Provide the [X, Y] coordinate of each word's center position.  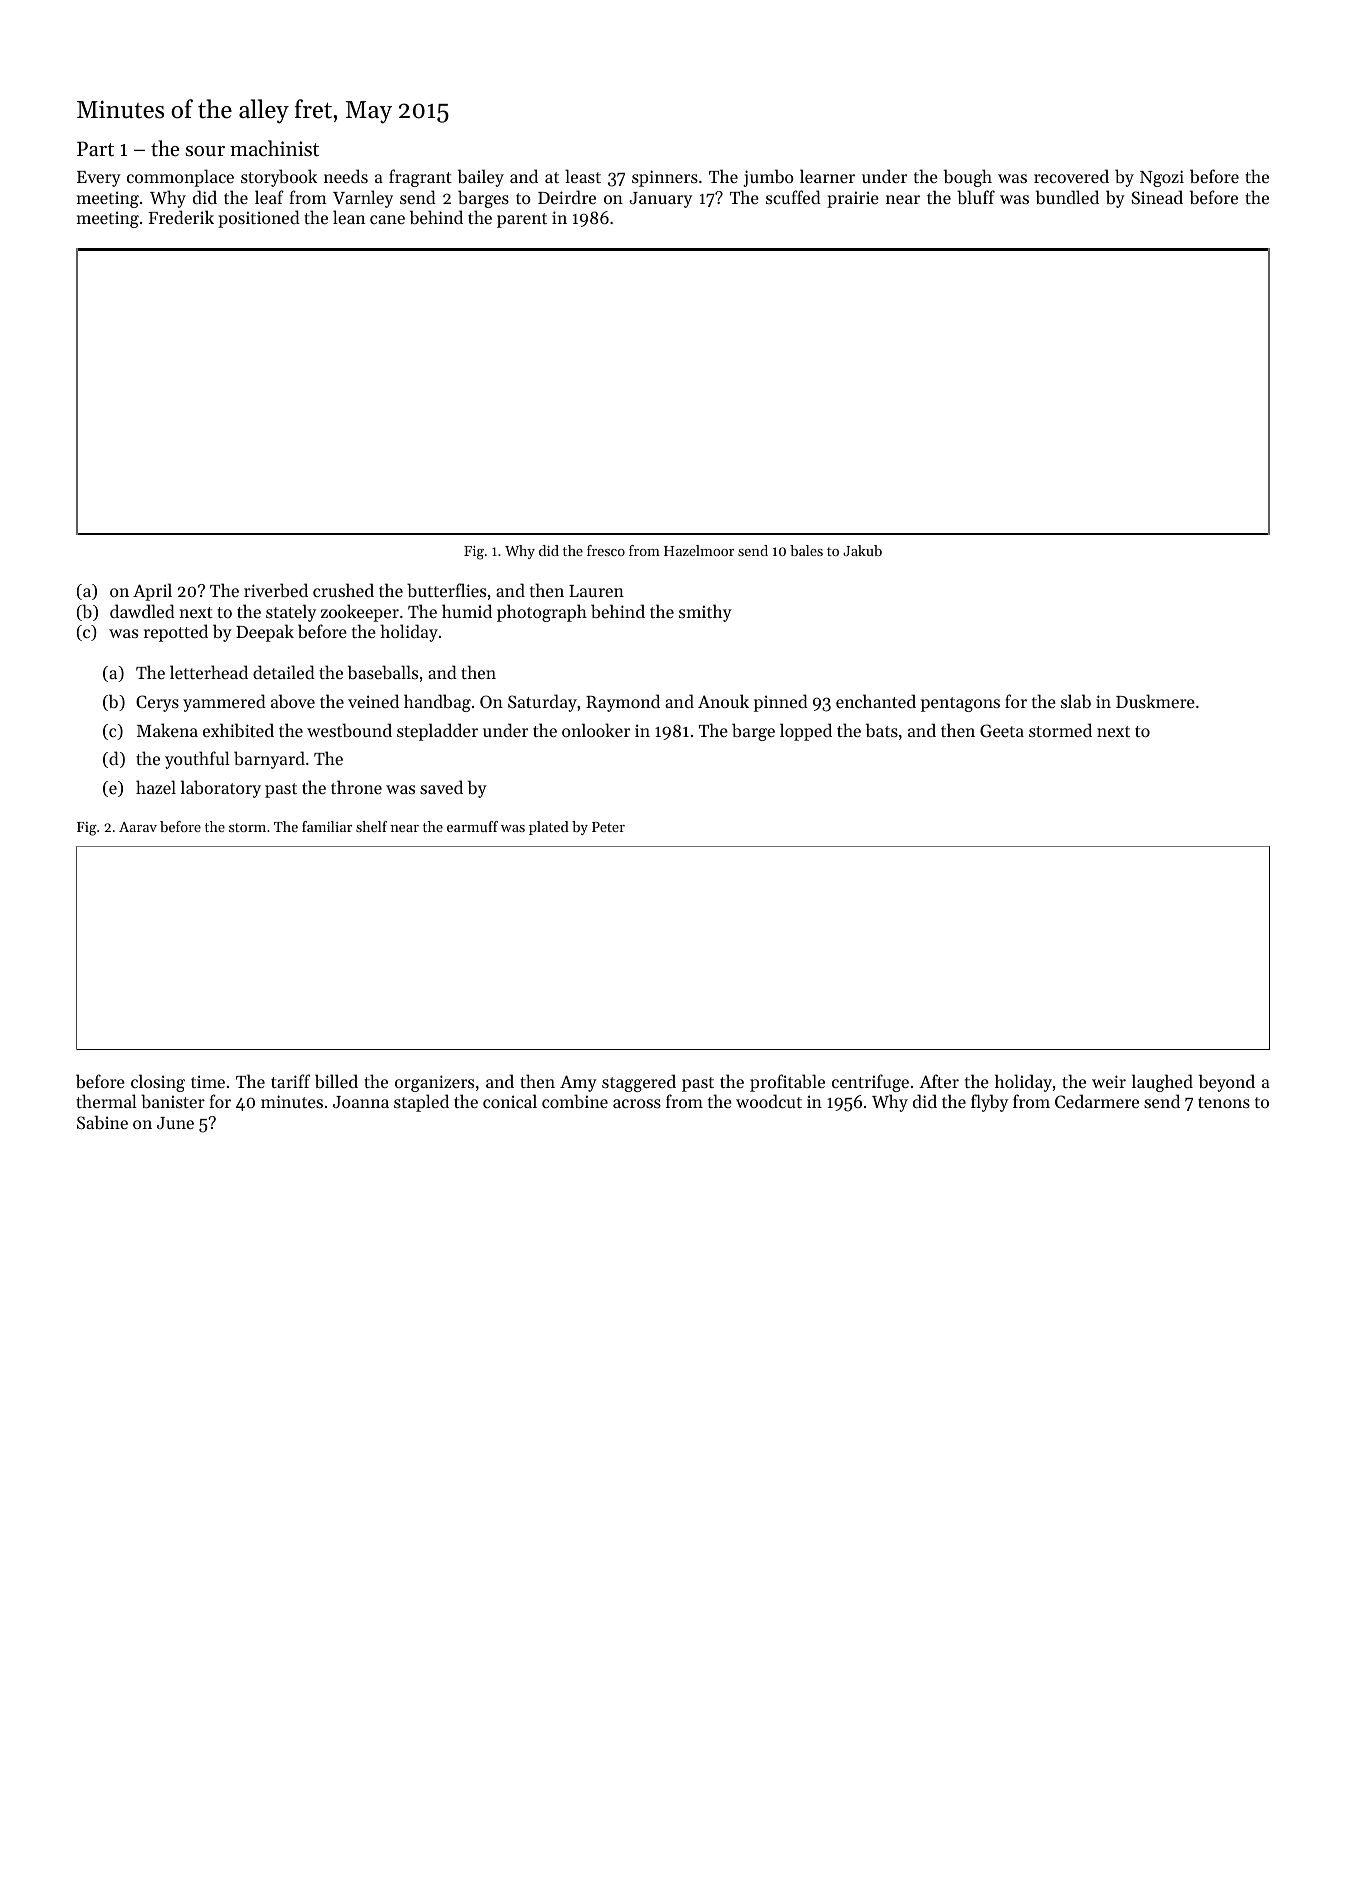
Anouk [723, 701]
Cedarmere [1097, 1101]
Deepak [265, 633]
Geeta [1002, 730]
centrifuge [870, 1083]
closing [158, 1083]
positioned [259, 219]
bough [968, 178]
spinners [665, 178]
